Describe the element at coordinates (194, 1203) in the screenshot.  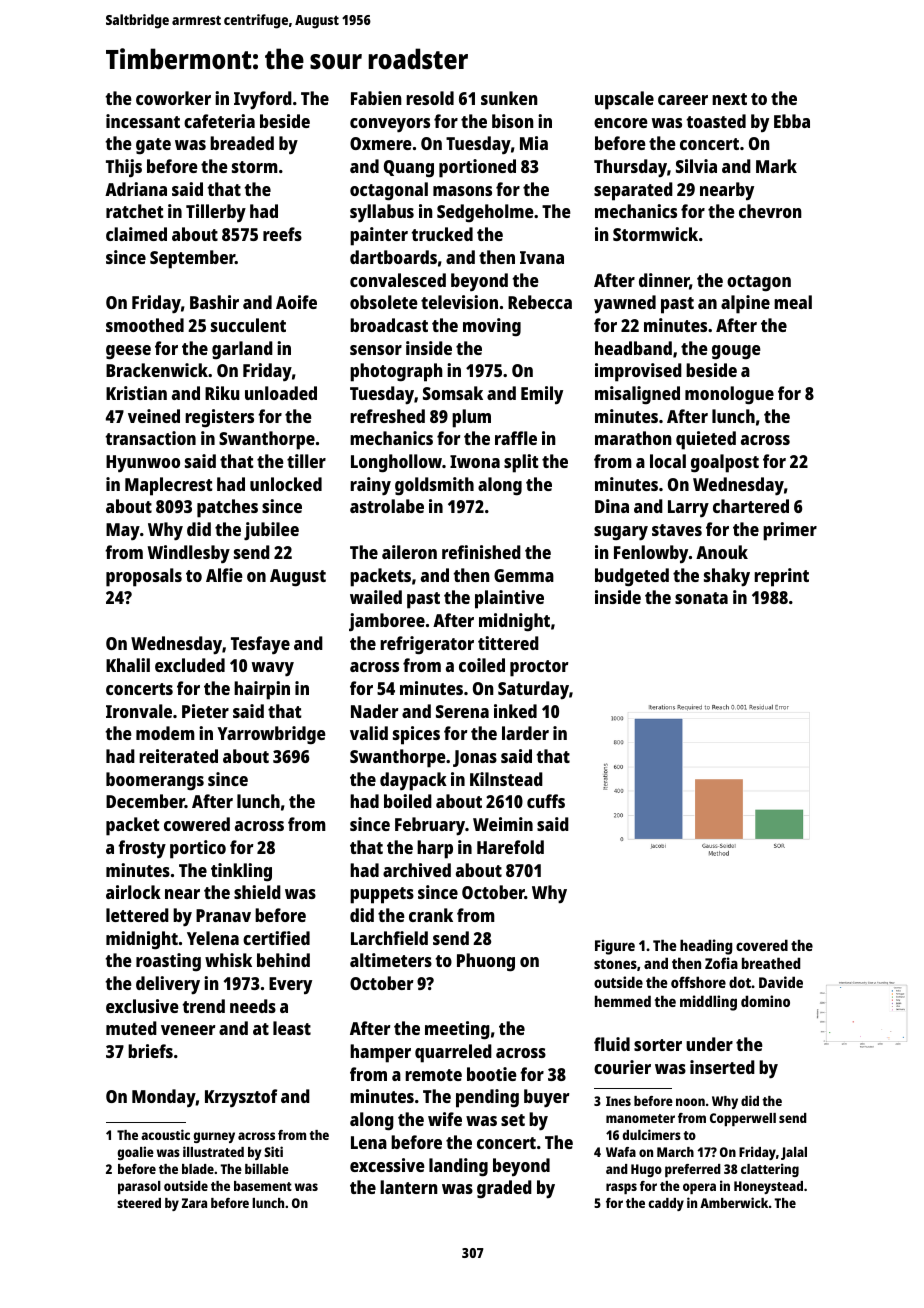
I see `Zara` at that location.
